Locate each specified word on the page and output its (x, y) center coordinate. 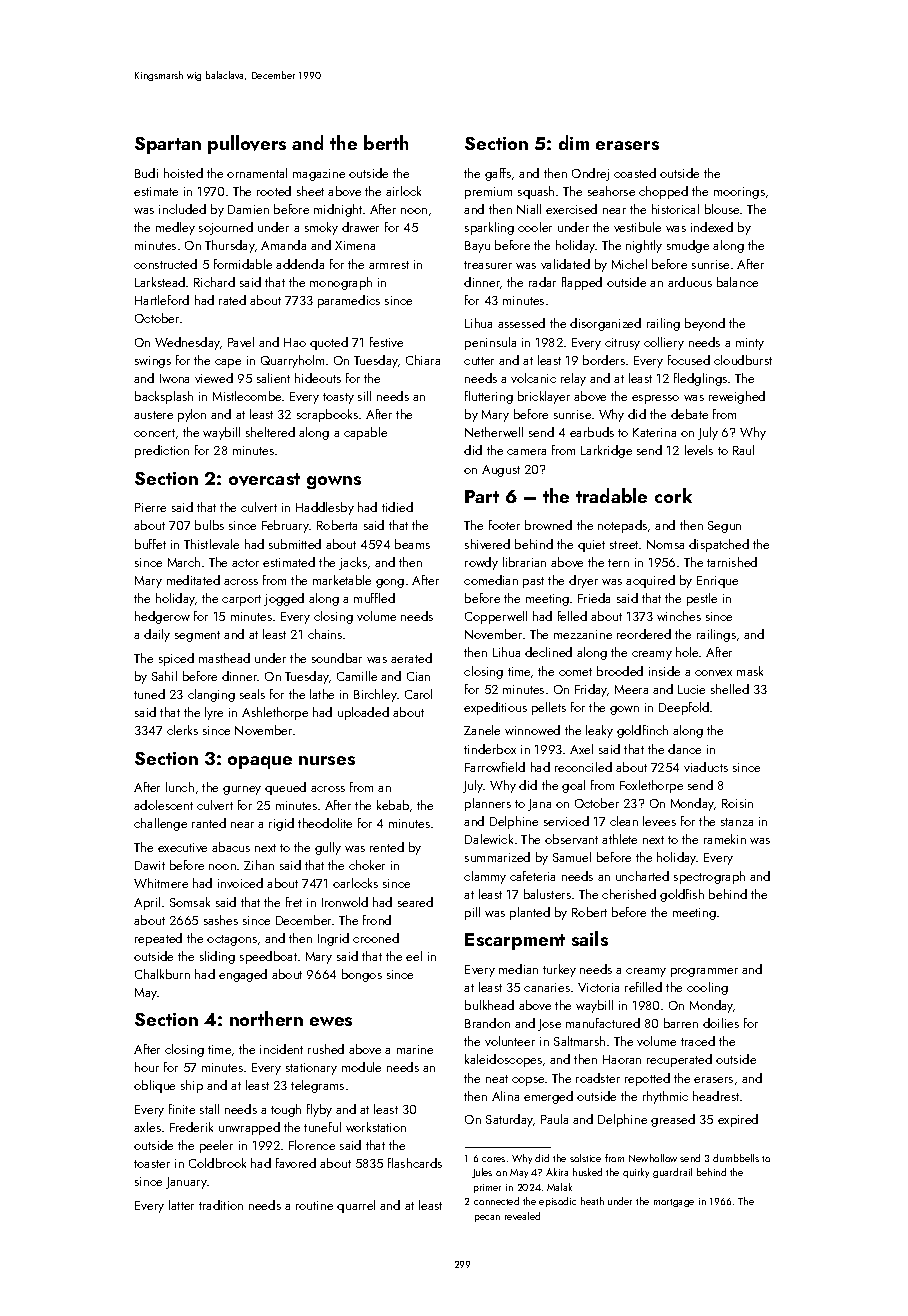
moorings (739, 193)
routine (314, 1205)
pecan (487, 1218)
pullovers (247, 144)
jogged (284, 599)
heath (592, 1201)
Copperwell (496, 617)
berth (386, 142)
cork (673, 495)
